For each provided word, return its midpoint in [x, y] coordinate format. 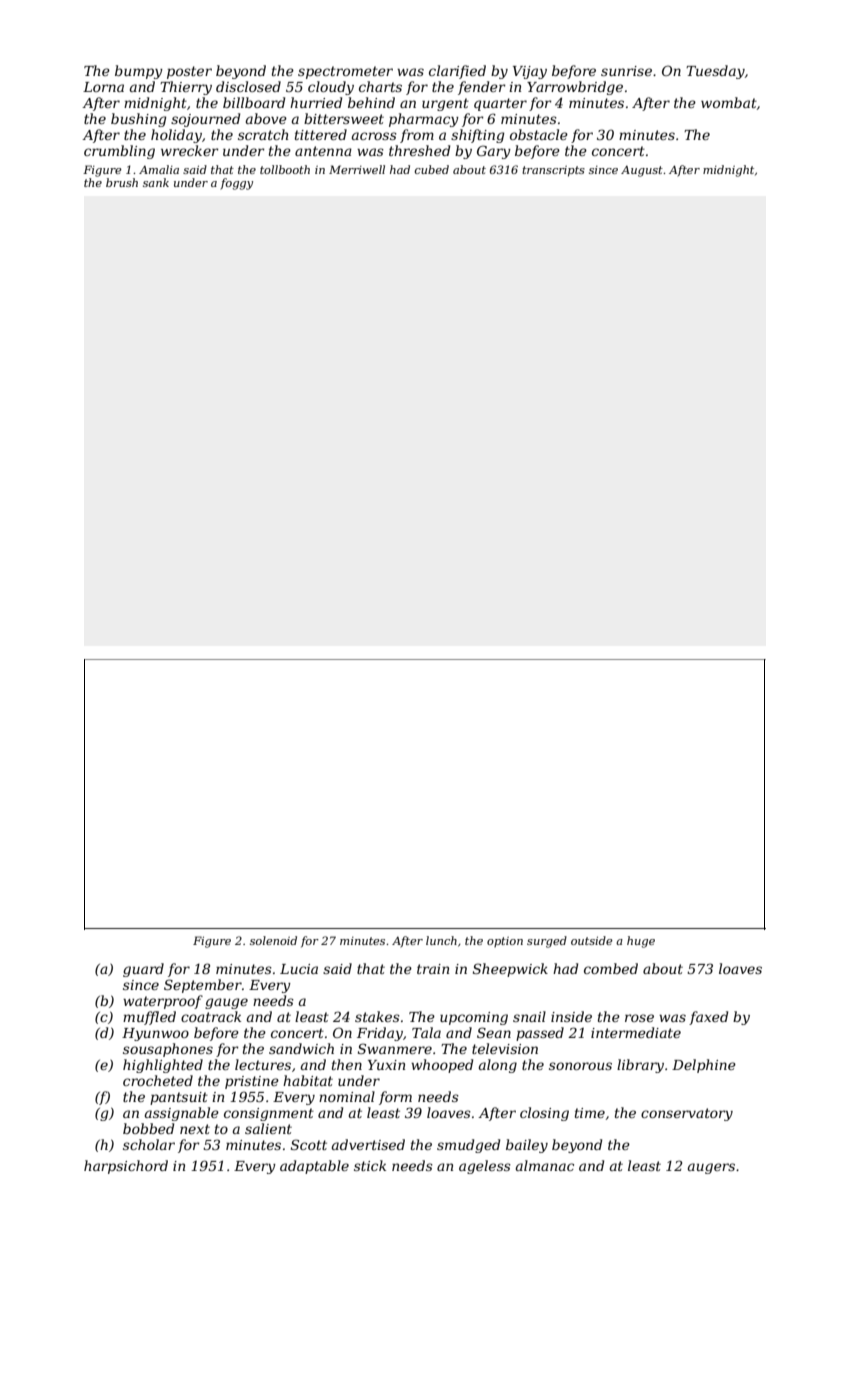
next [195, 1129]
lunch [441, 940]
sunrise [626, 71]
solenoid [273, 940]
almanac [545, 1165]
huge [641, 942]
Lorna [103, 87]
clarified [457, 72]
